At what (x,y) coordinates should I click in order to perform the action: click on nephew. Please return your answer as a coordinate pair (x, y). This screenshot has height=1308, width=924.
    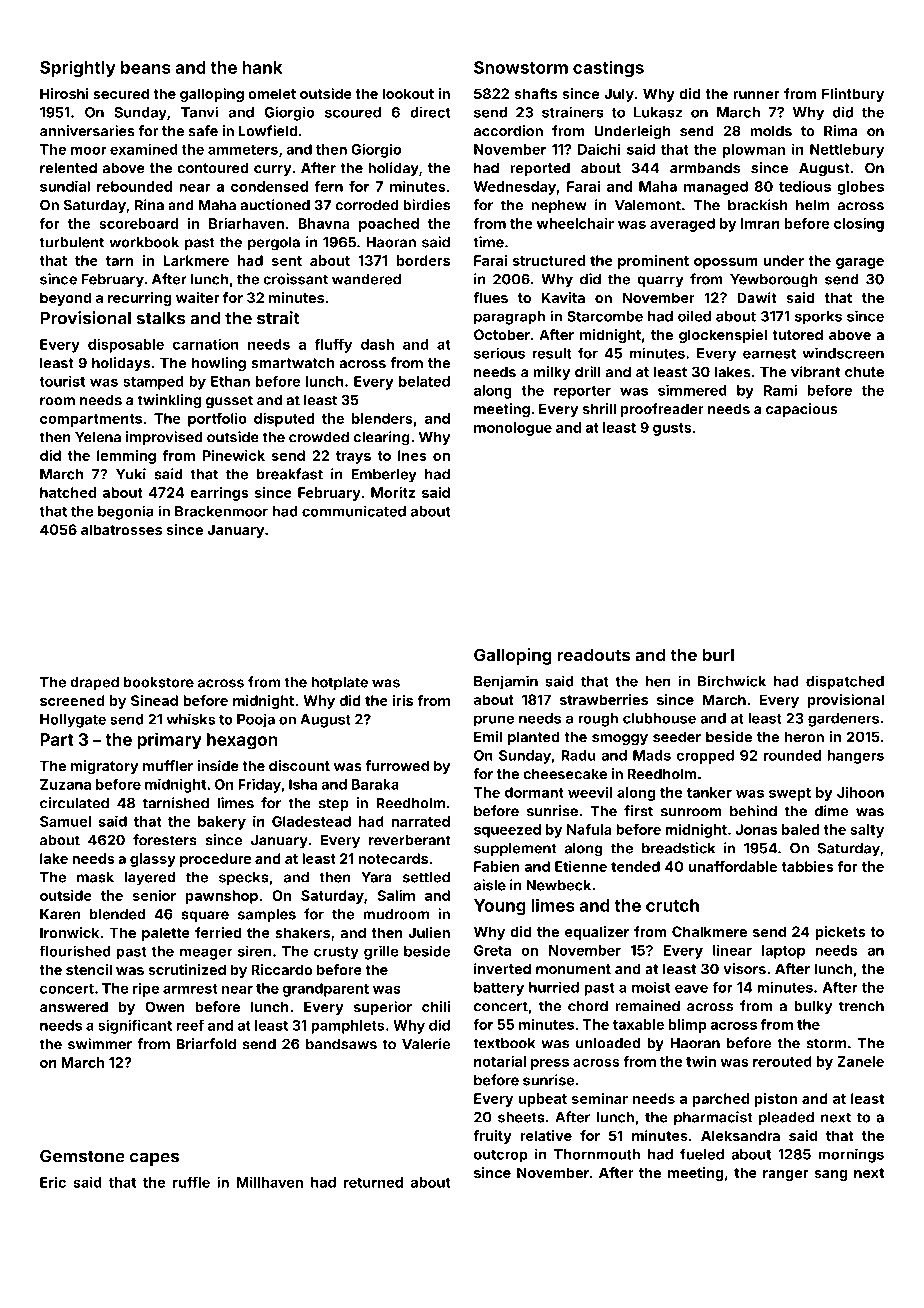
    Looking at the image, I should click on (559, 206).
